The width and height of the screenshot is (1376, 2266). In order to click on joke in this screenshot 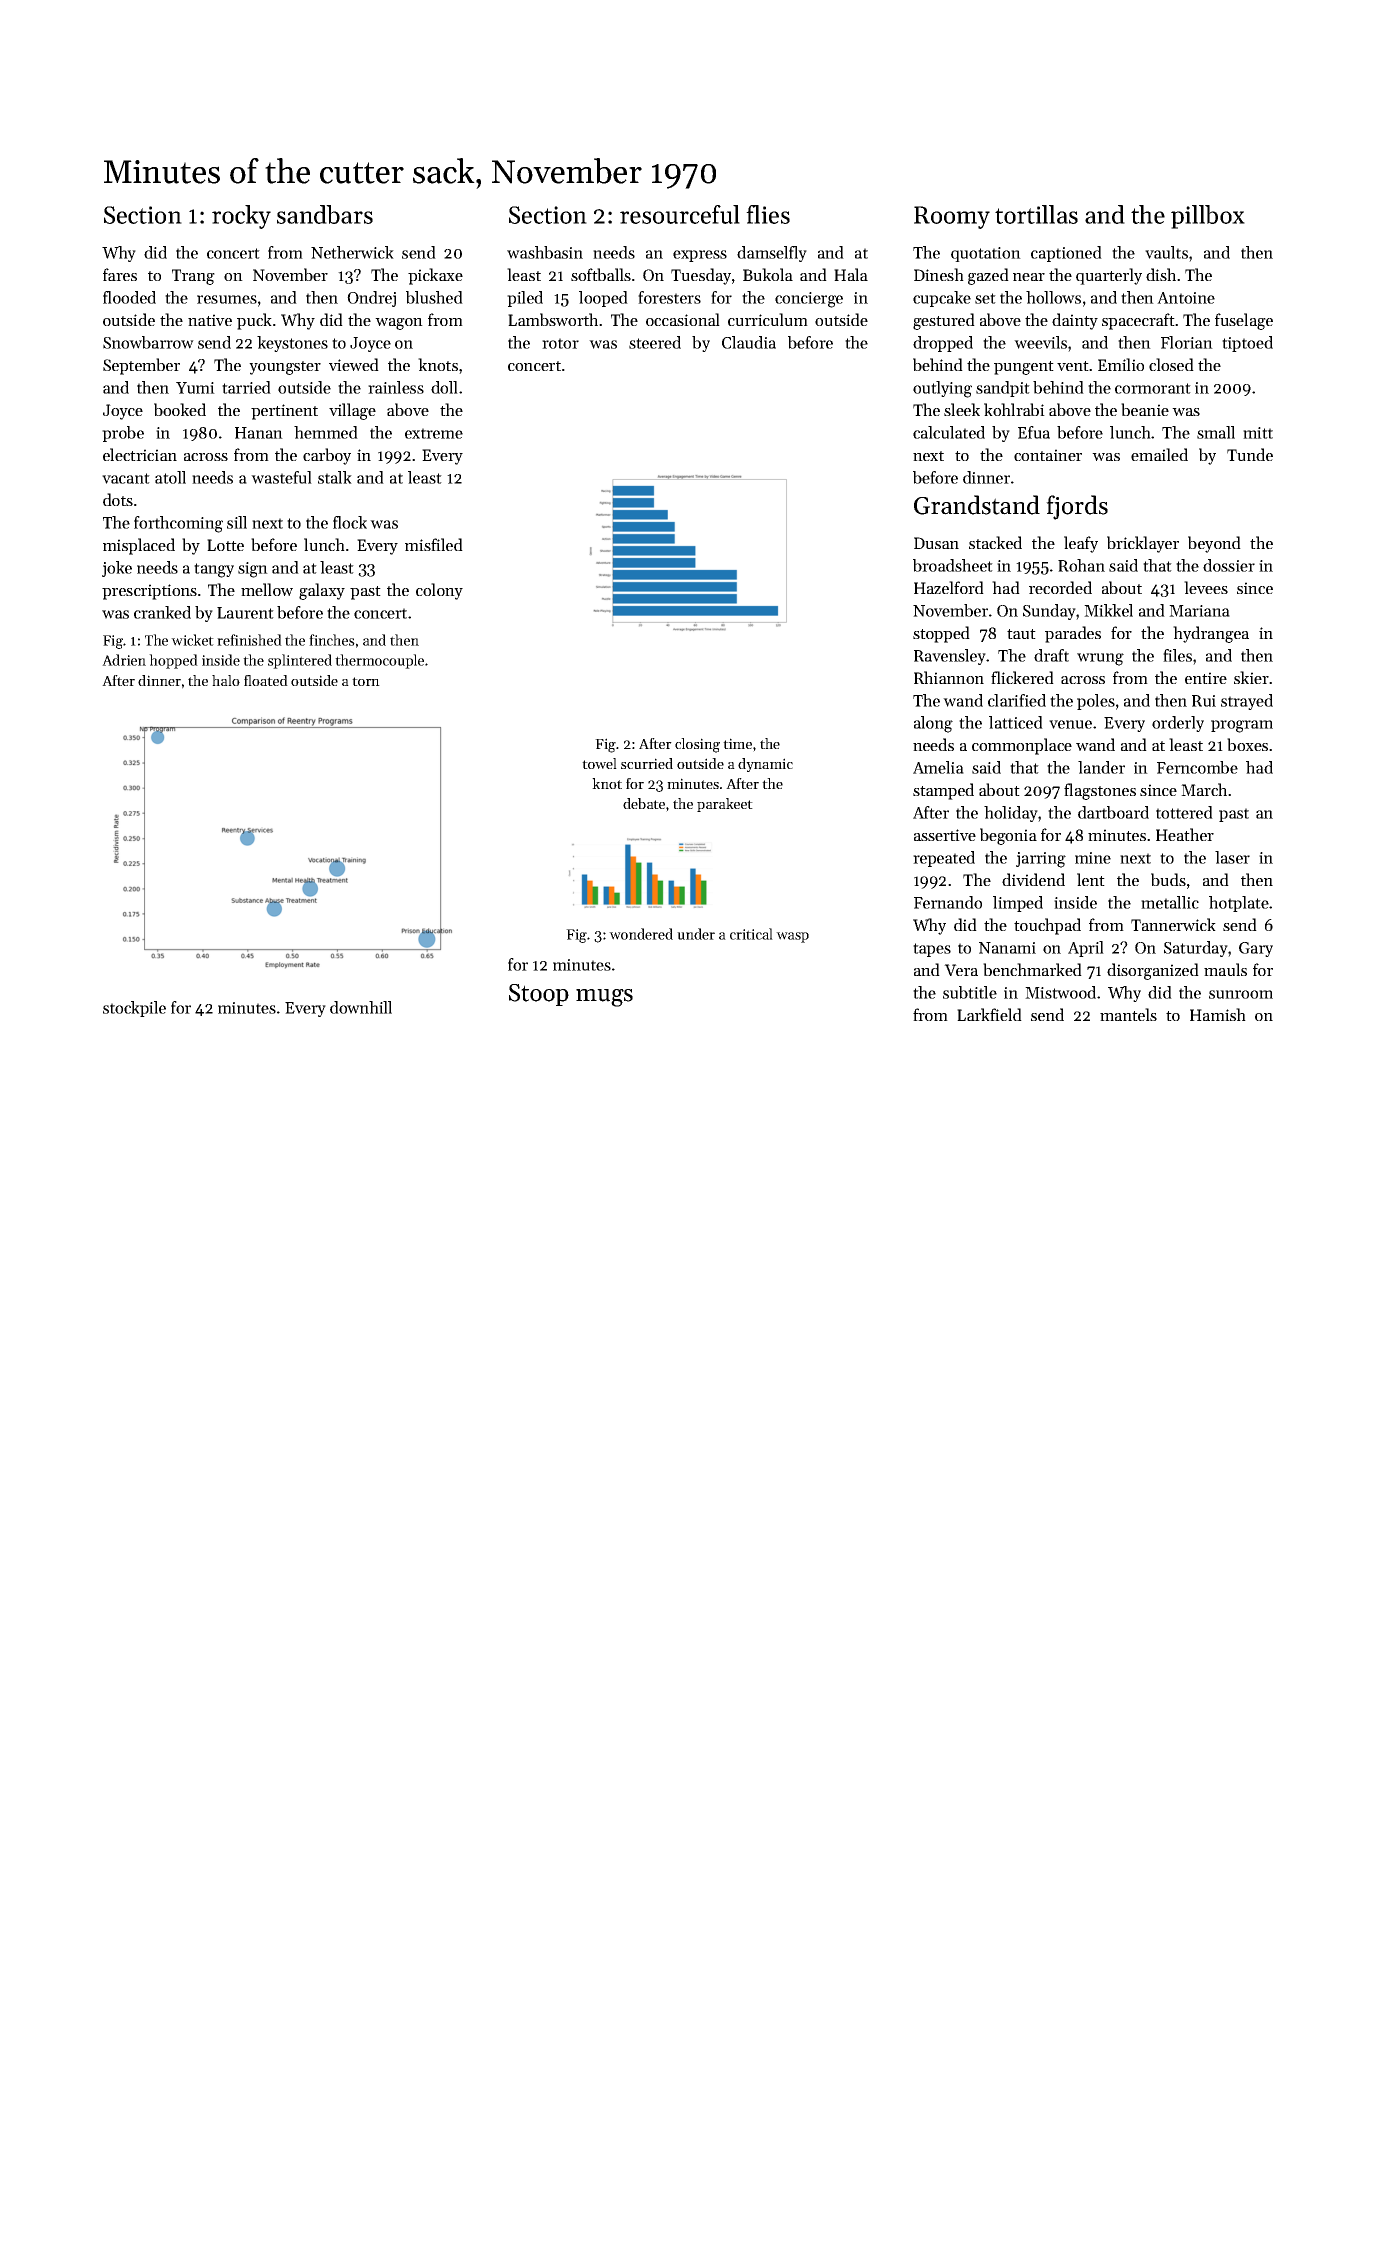, I will do `click(117, 569)`.
